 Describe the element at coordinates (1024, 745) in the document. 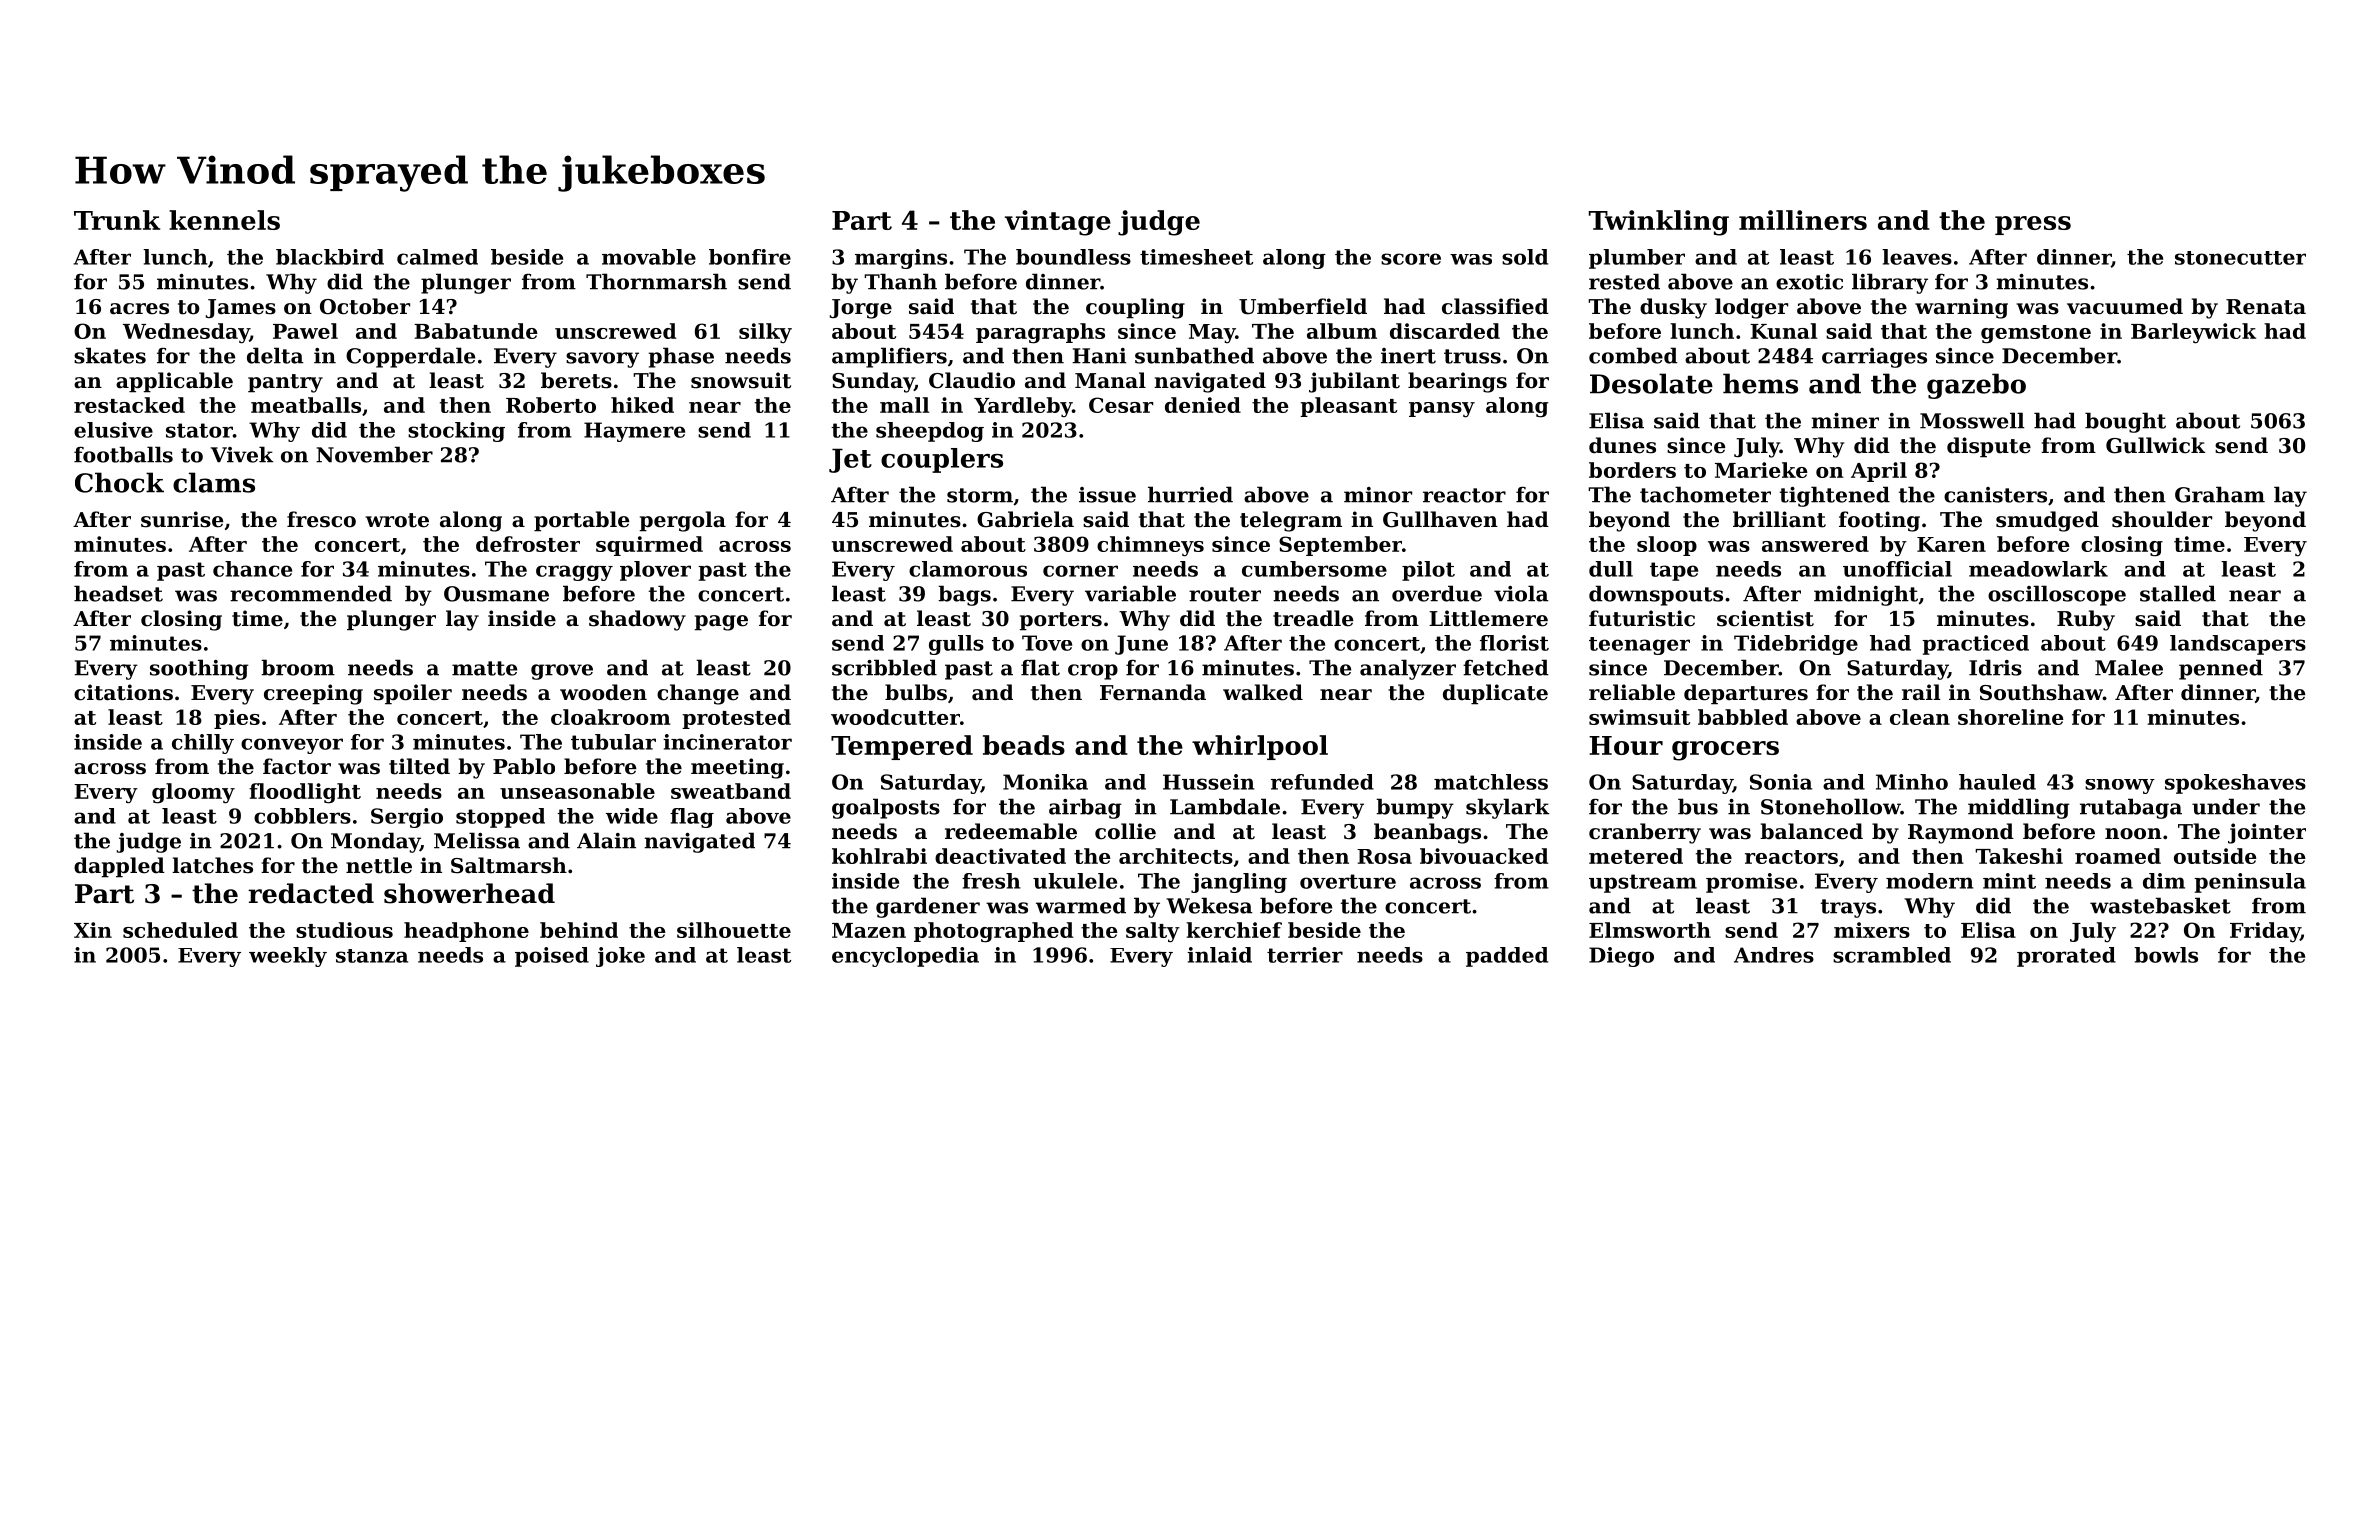

I see `beads` at that location.
